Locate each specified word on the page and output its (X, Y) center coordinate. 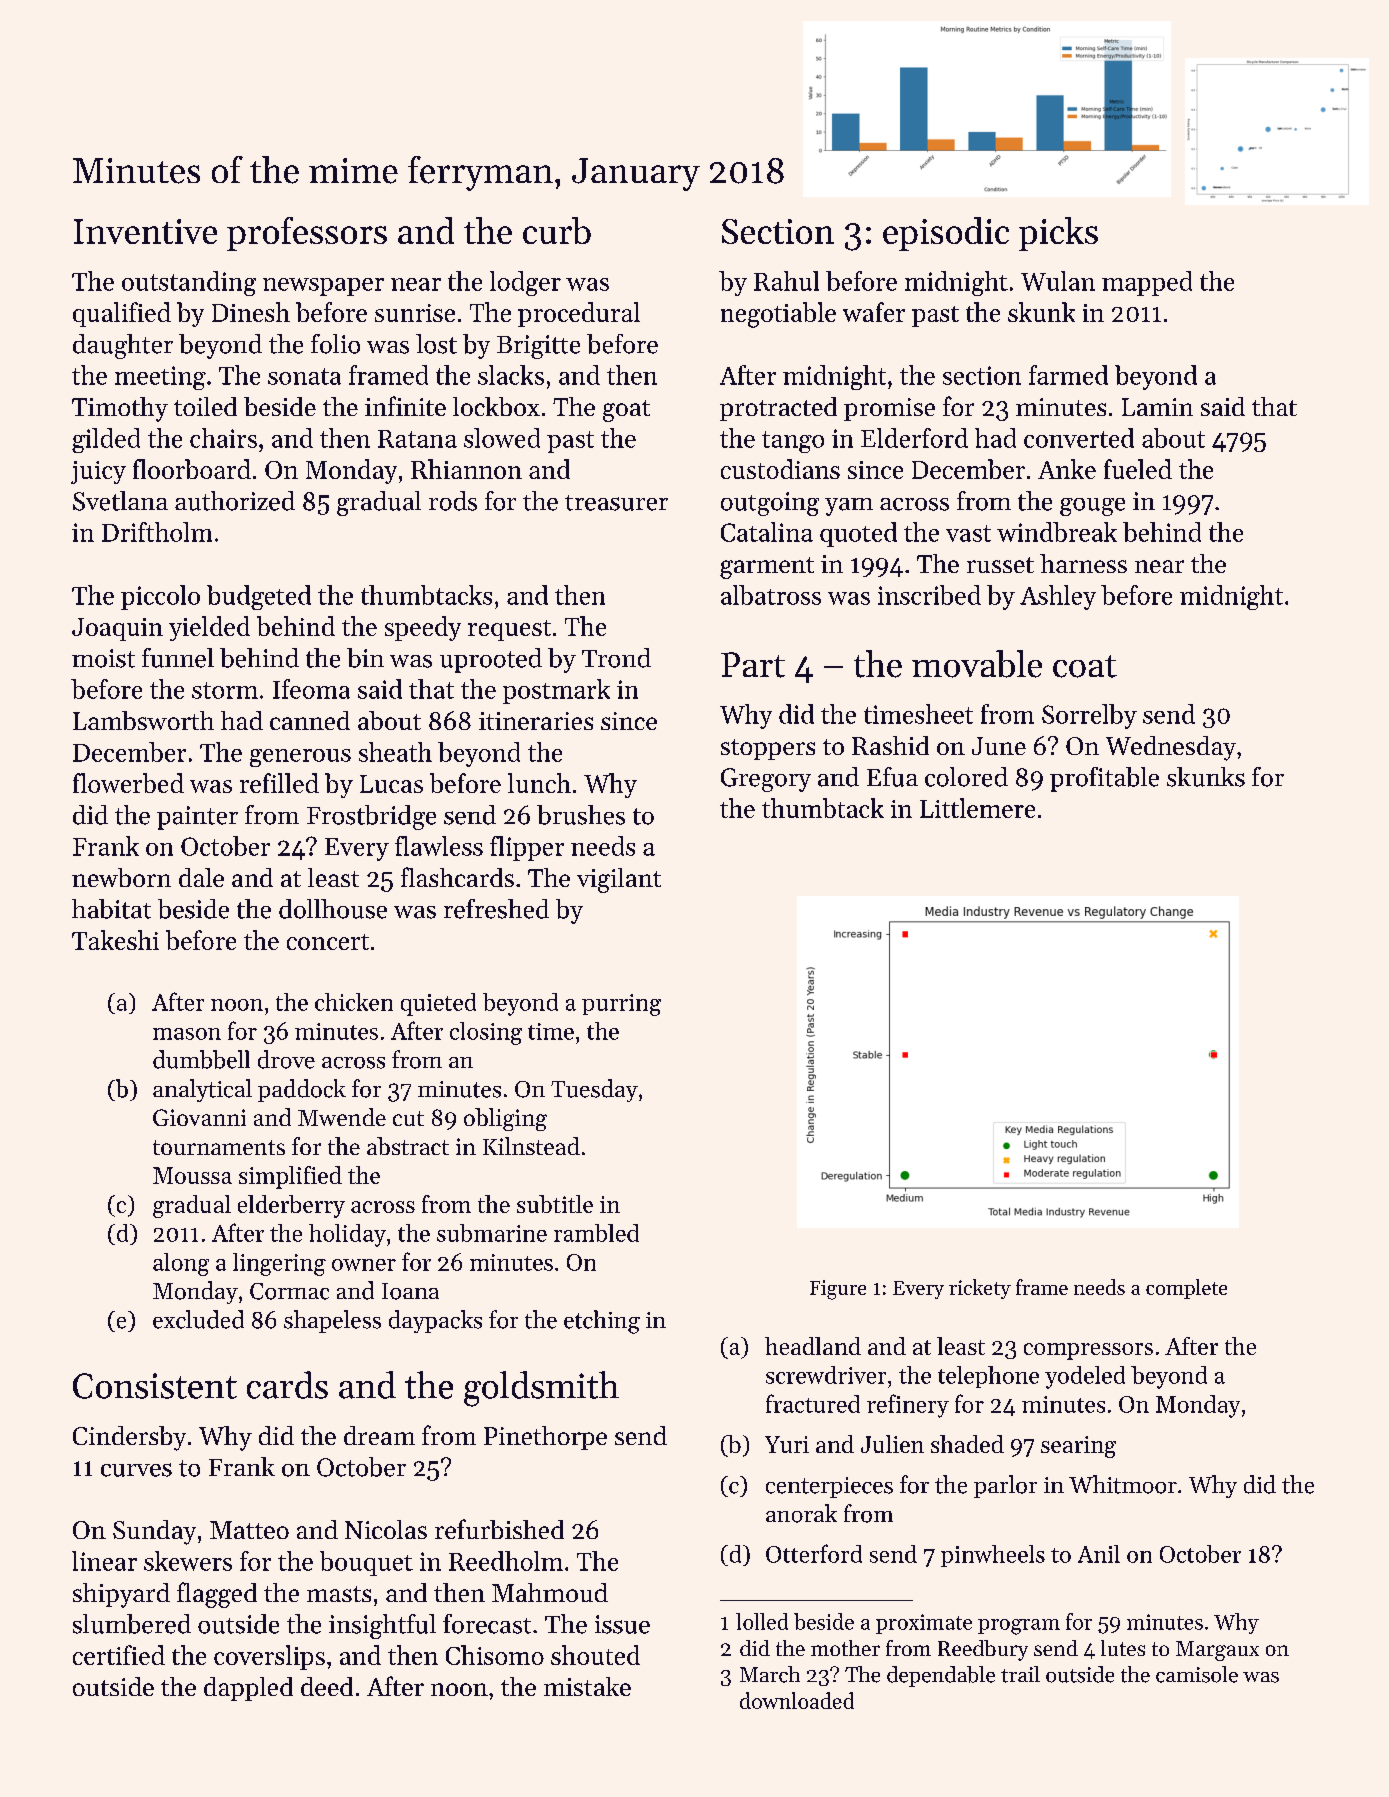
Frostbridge (371, 817)
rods (453, 501)
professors (307, 234)
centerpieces (829, 1487)
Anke (1067, 469)
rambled (596, 1233)
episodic (946, 234)
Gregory (766, 780)
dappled (248, 1689)
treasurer (616, 503)
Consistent (155, 1386)
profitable (1104, 779)
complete (1186, 1289)
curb (557, 230)
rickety (980, 1289)
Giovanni (199, 1117)
